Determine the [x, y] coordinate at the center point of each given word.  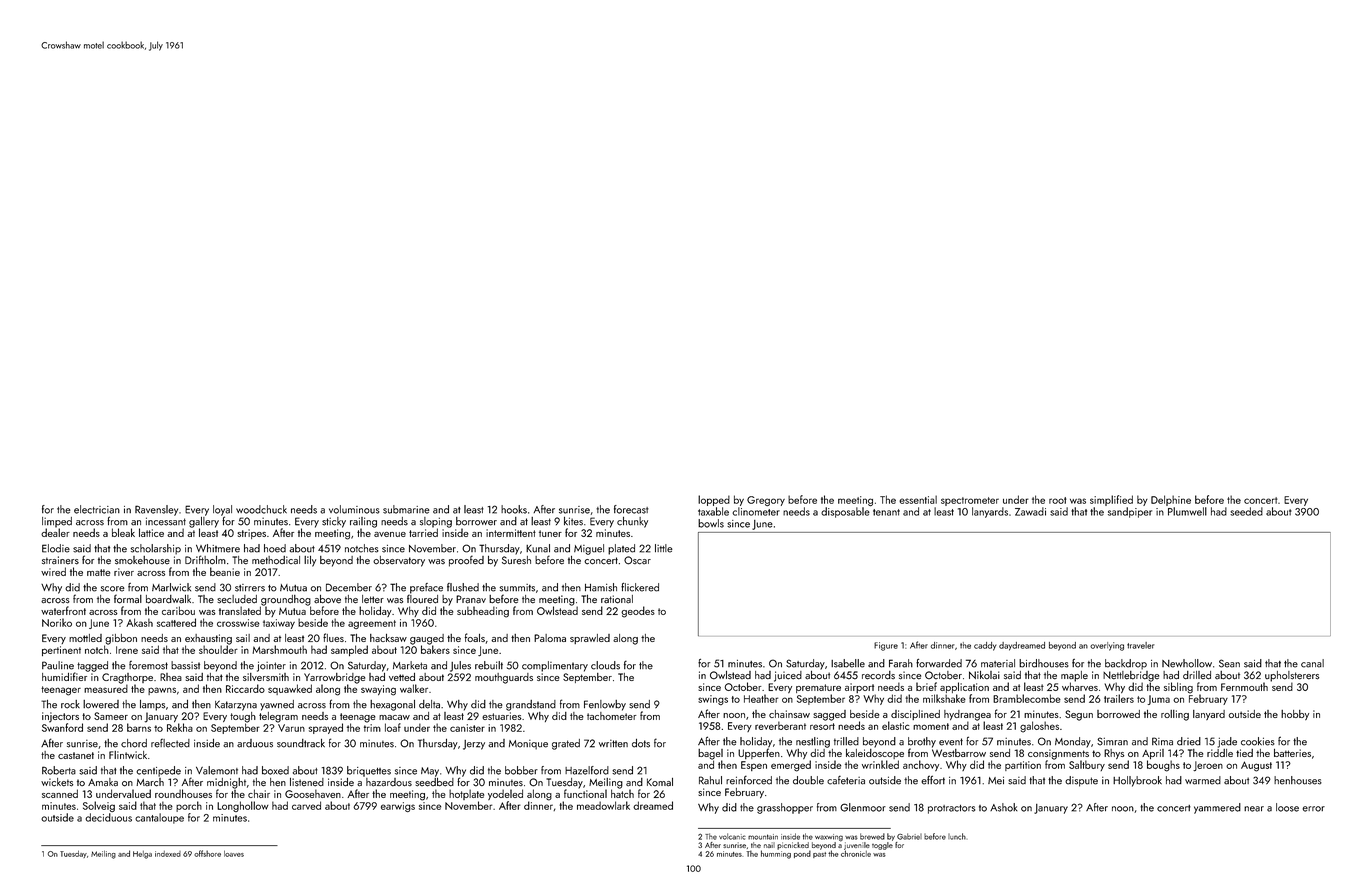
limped [57, 522]
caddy [985, 646]
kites [573, 521]
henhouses [1298, 780]
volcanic [732, 836]
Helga [142, 855]
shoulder [218, 649]
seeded [1246, 511]
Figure [886, 646]
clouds [605, 665]
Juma [1158, 700]
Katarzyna [236, 705]
